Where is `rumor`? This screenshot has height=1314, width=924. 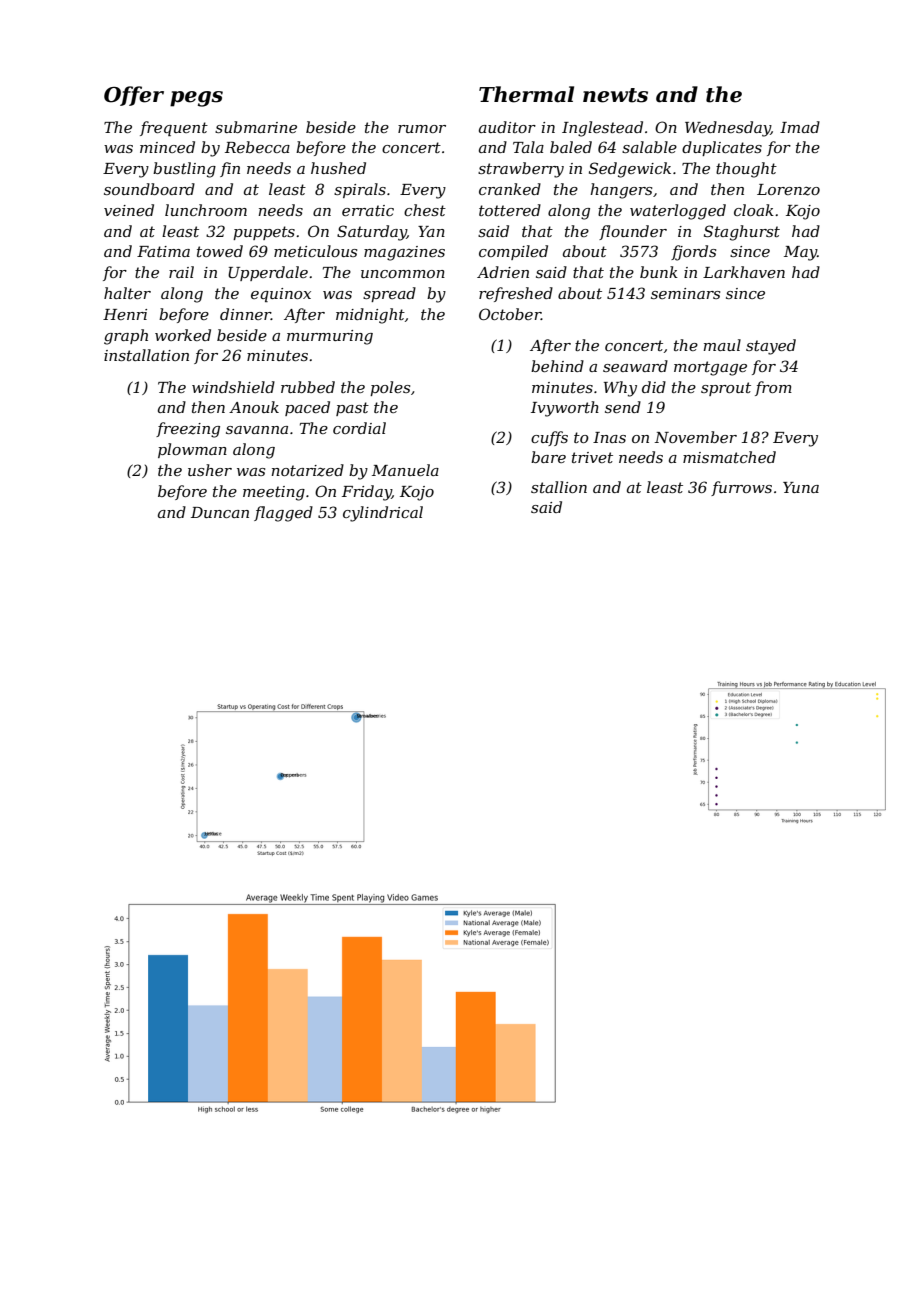
rumor is located at coordinates (422, 129).
